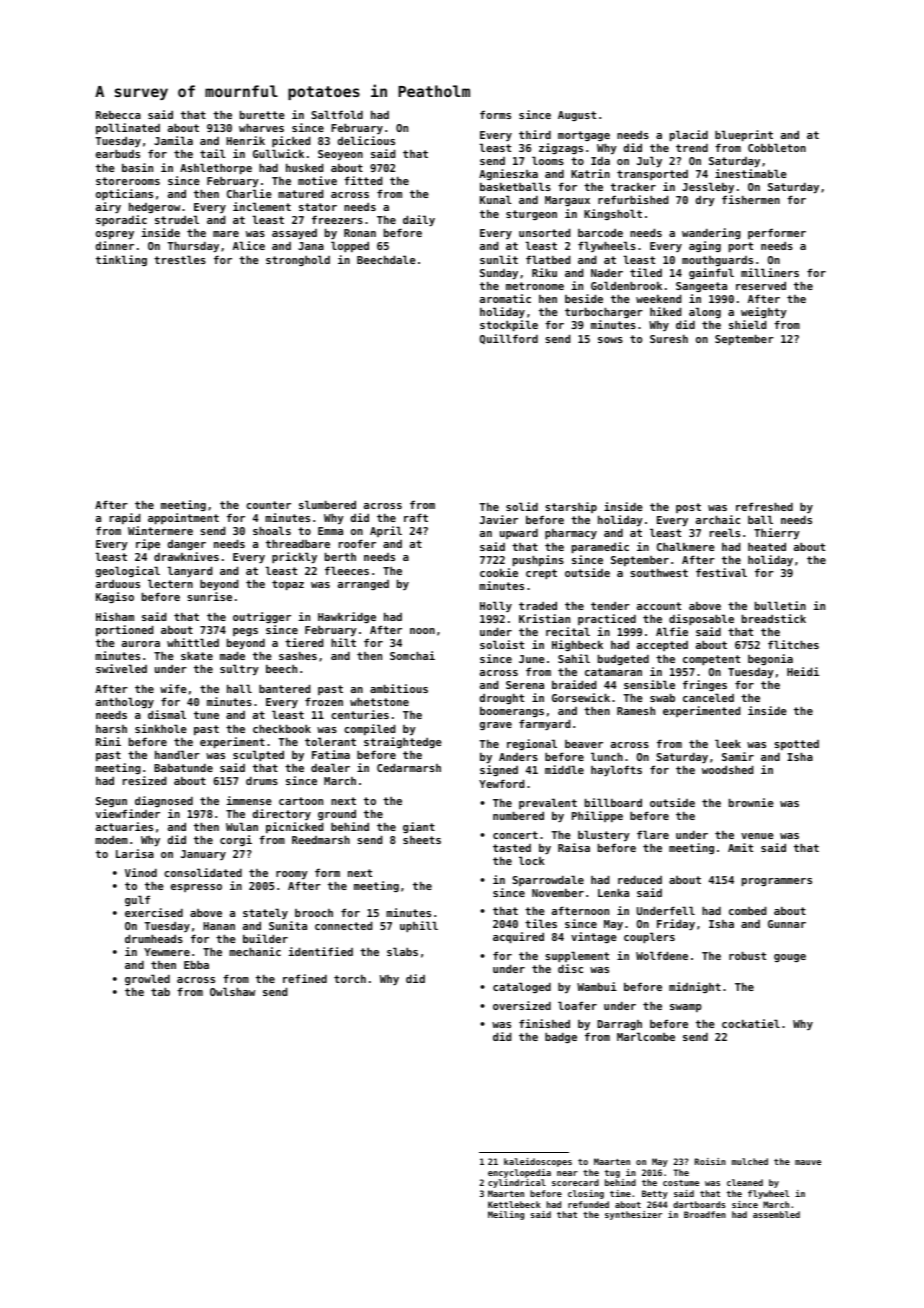  What do you see at coordinates (160, 991) in the screenshot?
I see `tab` at bounding box center [160, 991].
